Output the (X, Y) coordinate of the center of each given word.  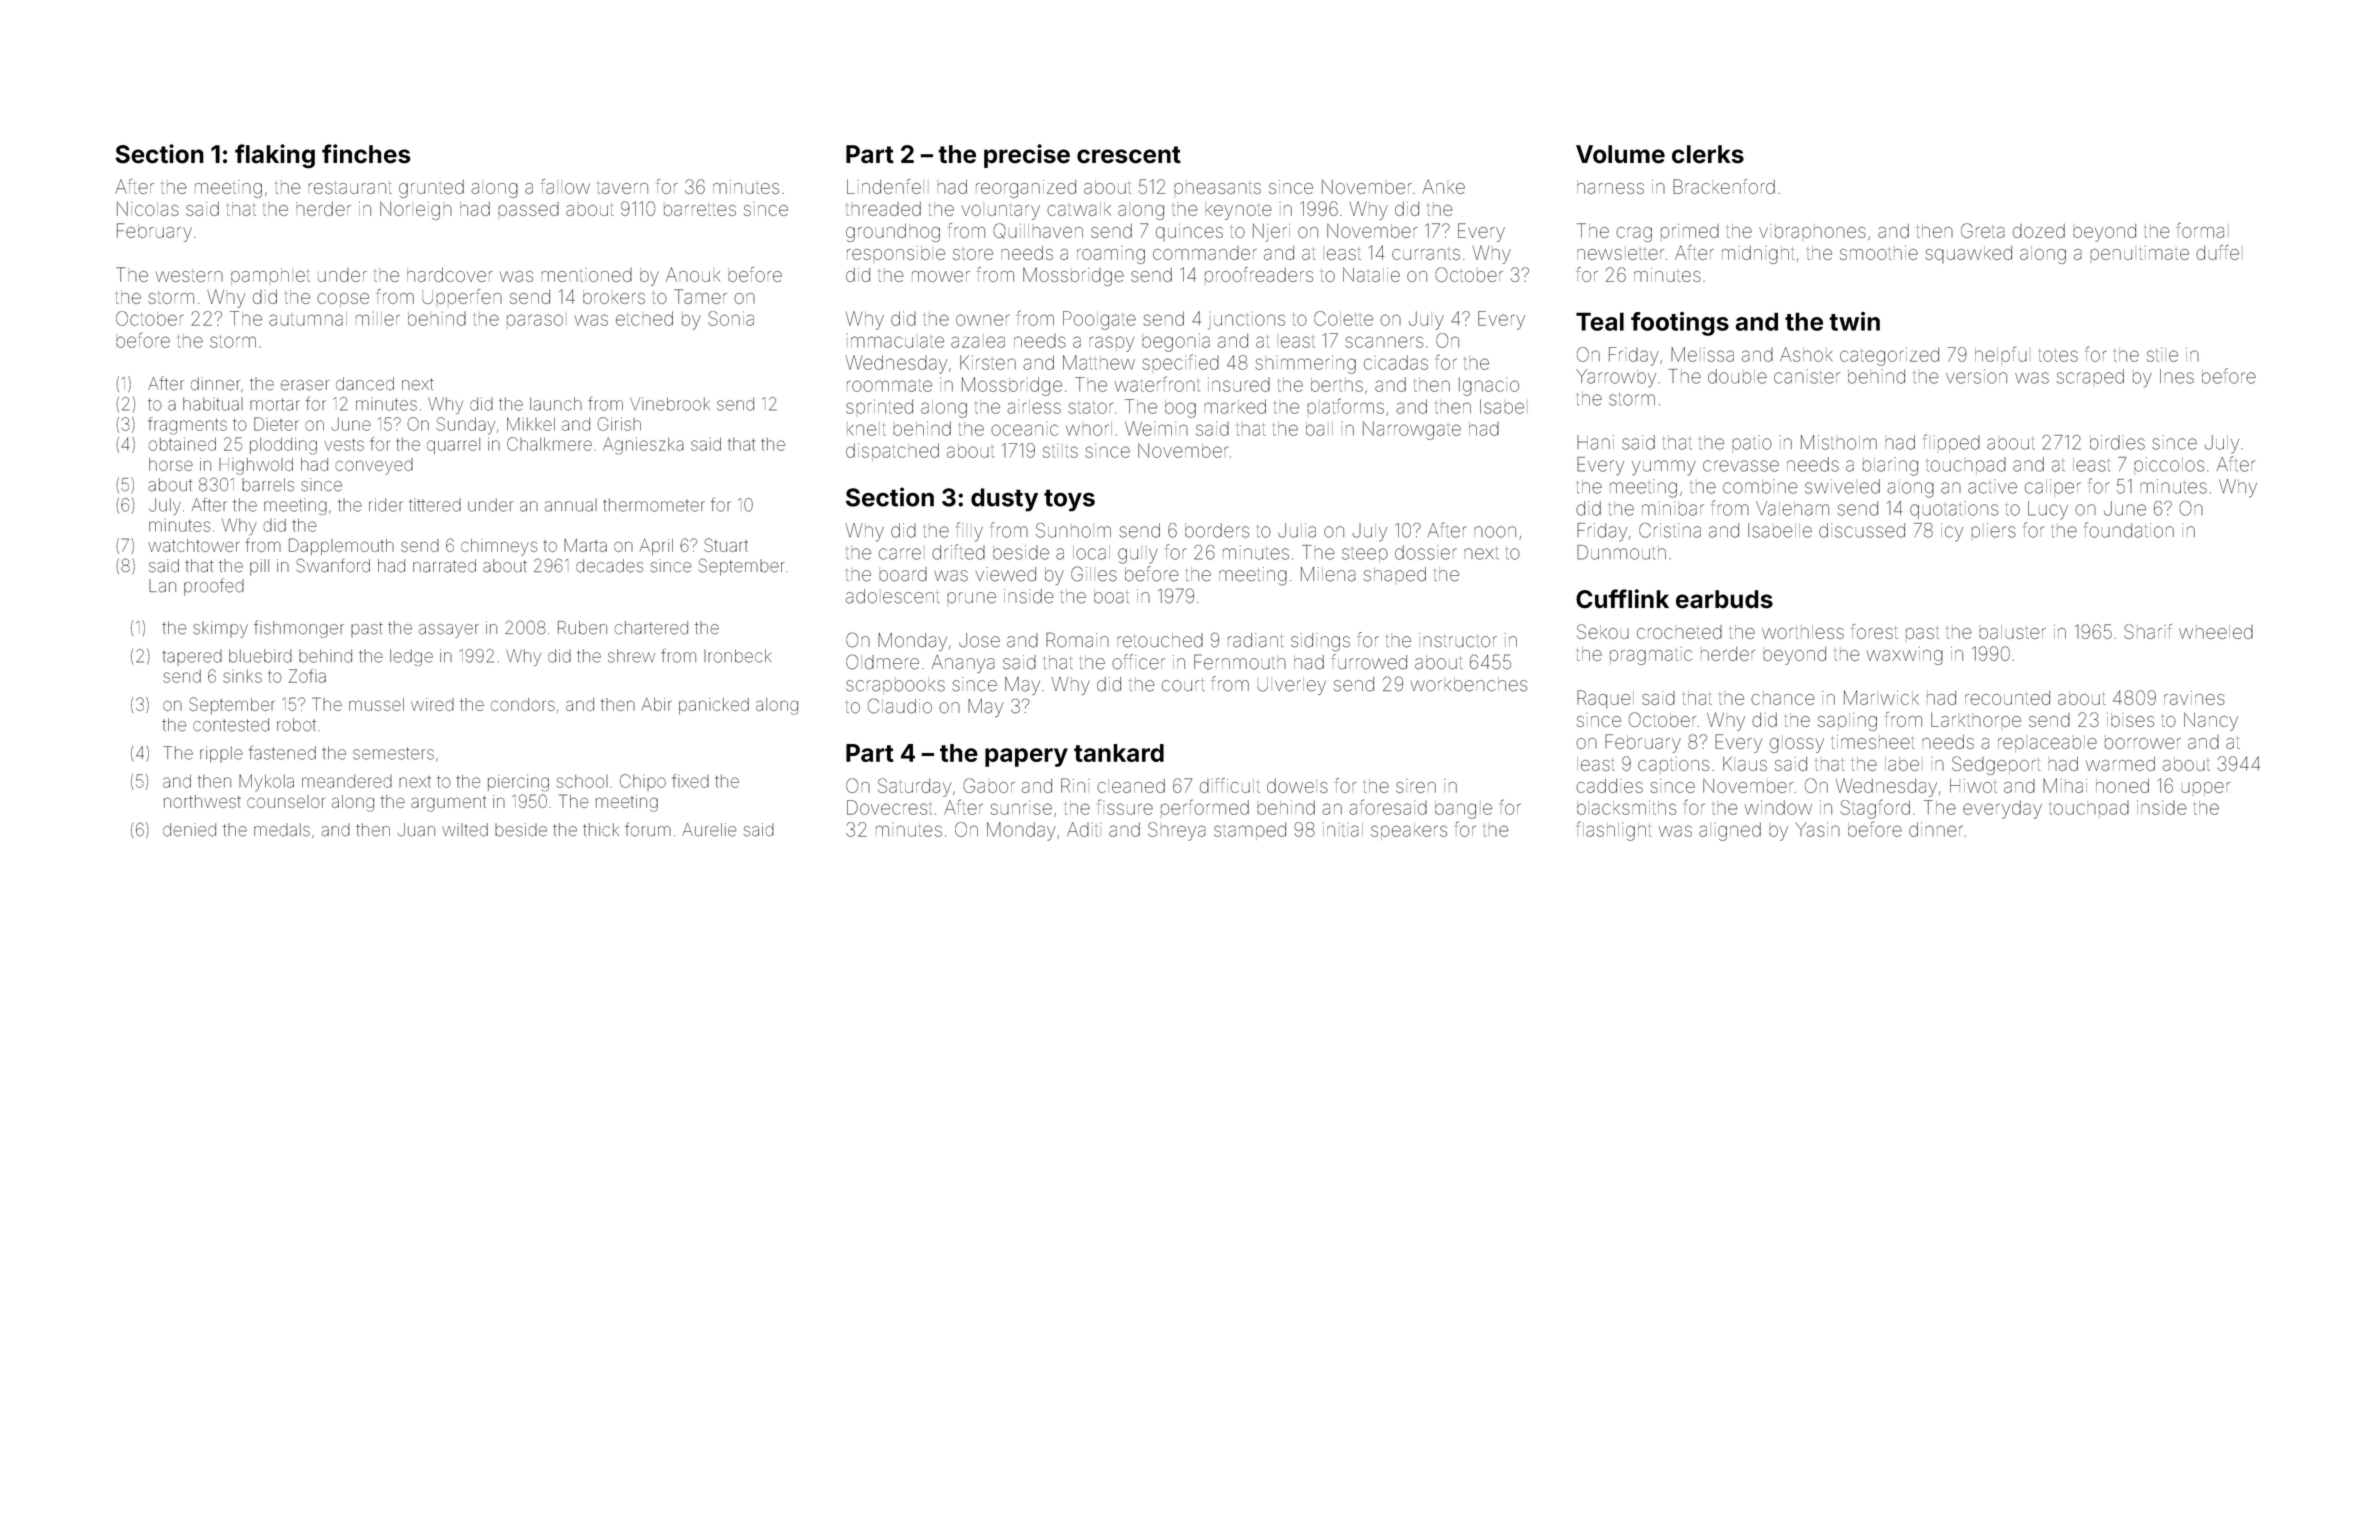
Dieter (276, 424)
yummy (1664, 468)
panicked (714, 706)
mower (941, 276)
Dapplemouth (341, 546)
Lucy (2048, 510)
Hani (1595, 442)
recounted (2007, 698)
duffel (2217, 252)
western (189, 275)
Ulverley (1291, 686)
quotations (1954, 510)
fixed (690, 781)
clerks (1708, 154)
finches (366, 154)
